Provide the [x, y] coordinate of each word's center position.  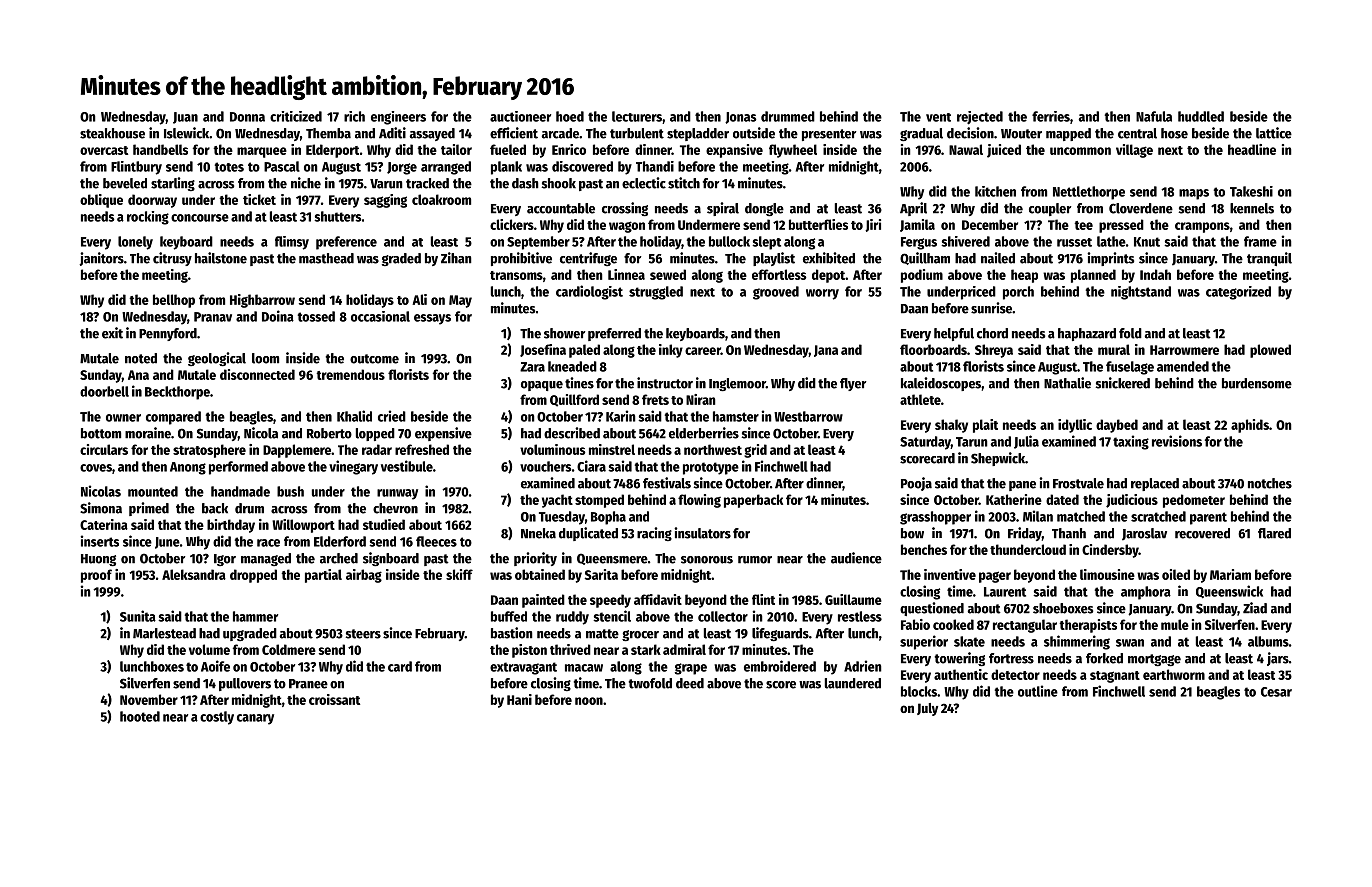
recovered [1202, 533]
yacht [557, 501]
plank [506, 168]
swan [1130, 643]
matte [602, 634]
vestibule [407, 466]
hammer [255, 616]
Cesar [1276, 692]
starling [173, 184]
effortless [779, 274]
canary [255, 719]
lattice [1274, 133]
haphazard [1087, 334]
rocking [148, 218]
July [927, 709]
